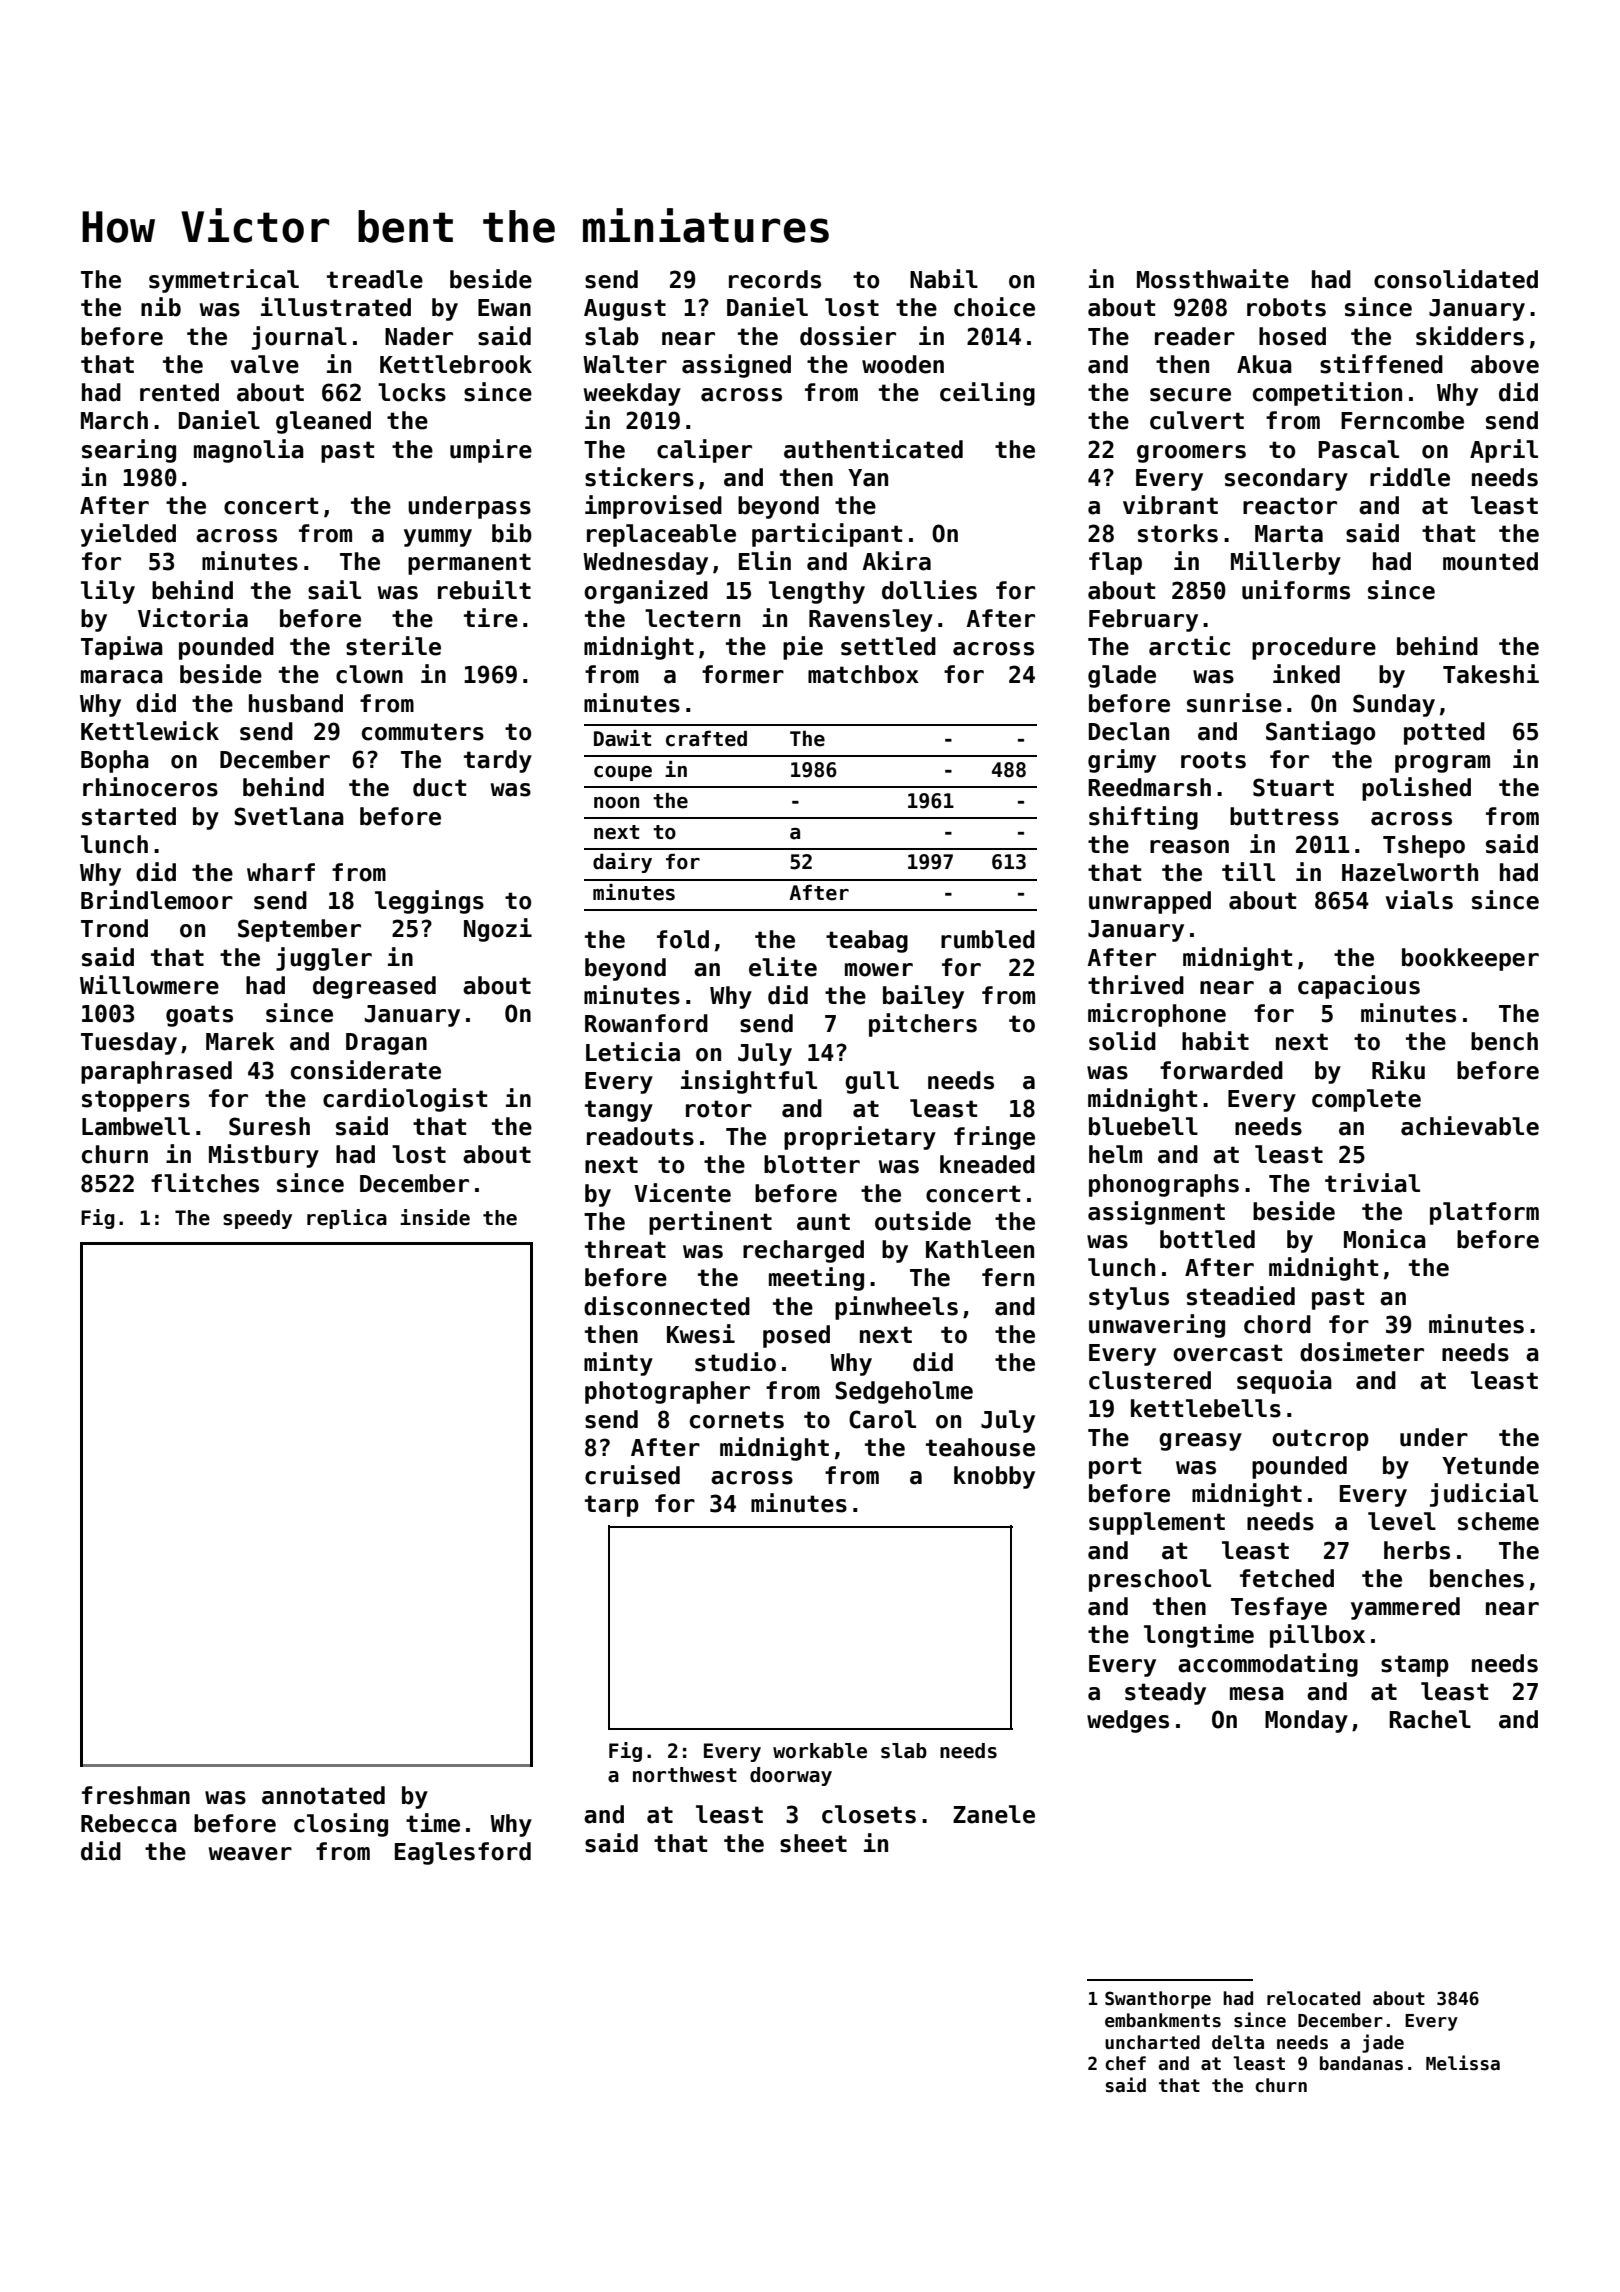 This screenshot has width=1620, height=2292. What do you see at coordinates (257, 1219) in the screenshot?
I see `speedy` at bounding box center [257, 1219].
